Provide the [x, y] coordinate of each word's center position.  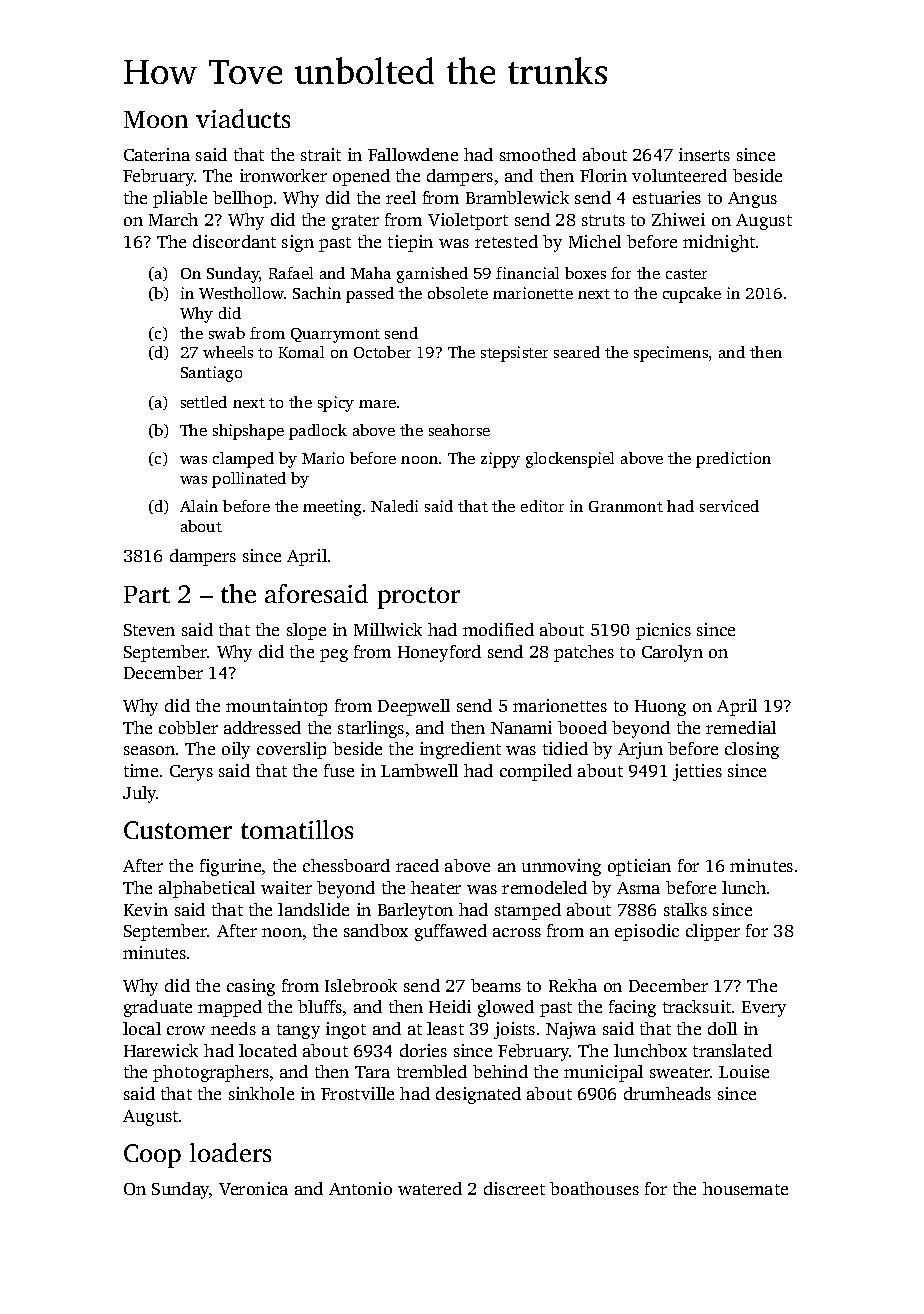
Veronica [253, 1188]
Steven [149, 630]
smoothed [538, 154]
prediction [733, 460]
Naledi [394, 506]
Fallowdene [413, 154]
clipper [713, 932]
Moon [156, 119]
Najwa [571, 1030]
